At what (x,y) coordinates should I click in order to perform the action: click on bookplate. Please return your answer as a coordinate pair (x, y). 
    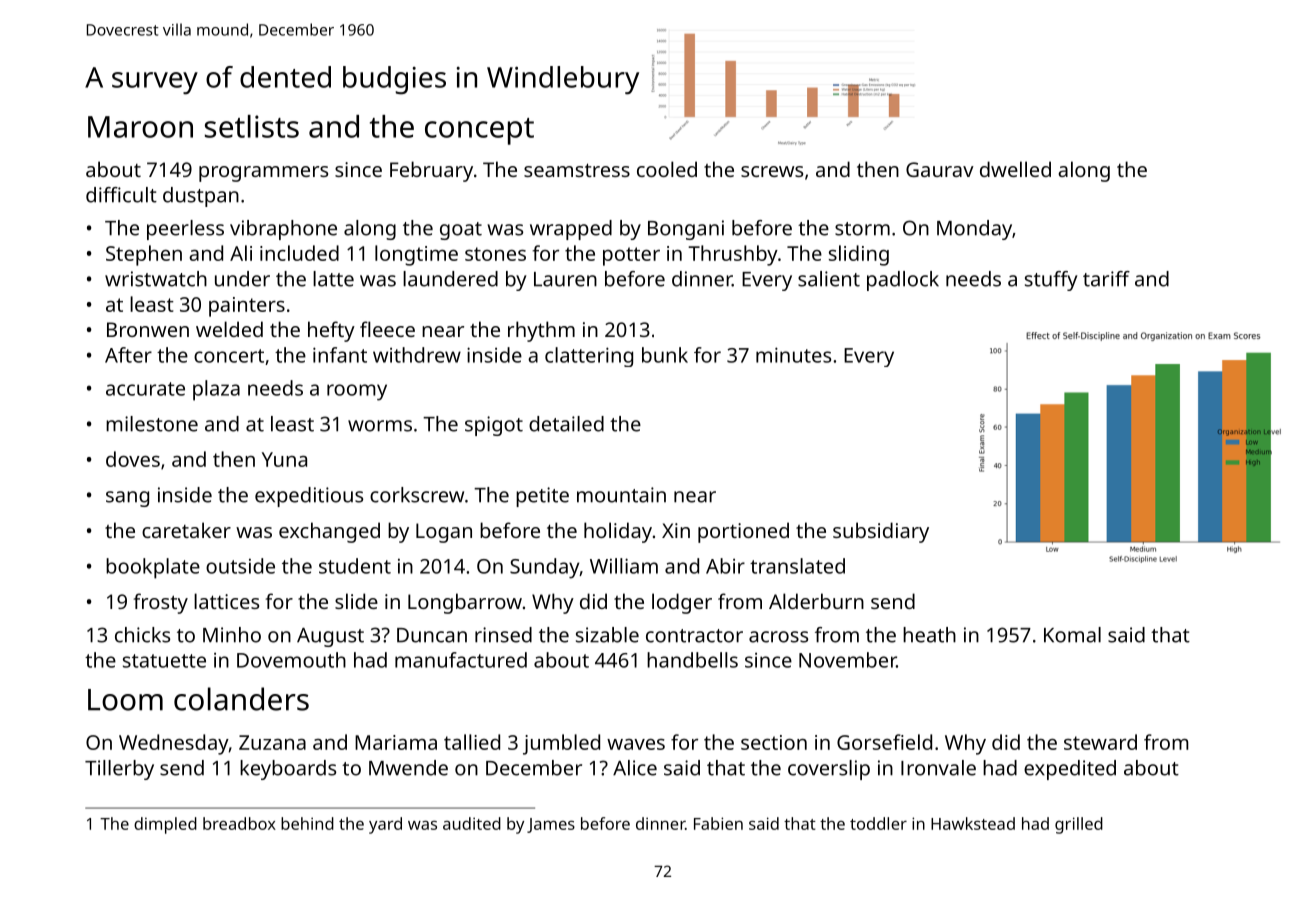
    Looking at the image, I should click on (153, 568).
